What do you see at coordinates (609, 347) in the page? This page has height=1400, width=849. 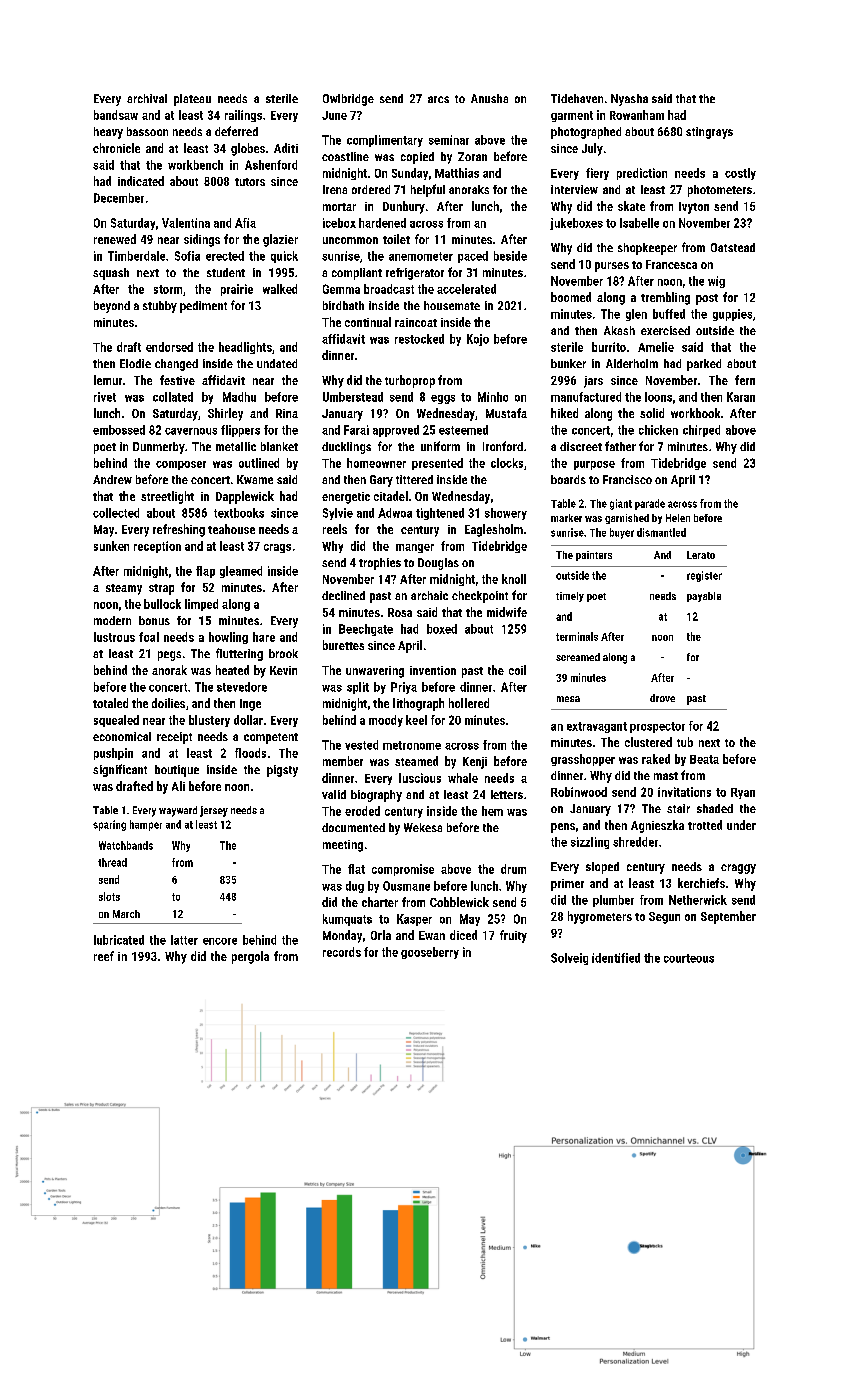 I see `burrito` at bounding box center [609, 347].
